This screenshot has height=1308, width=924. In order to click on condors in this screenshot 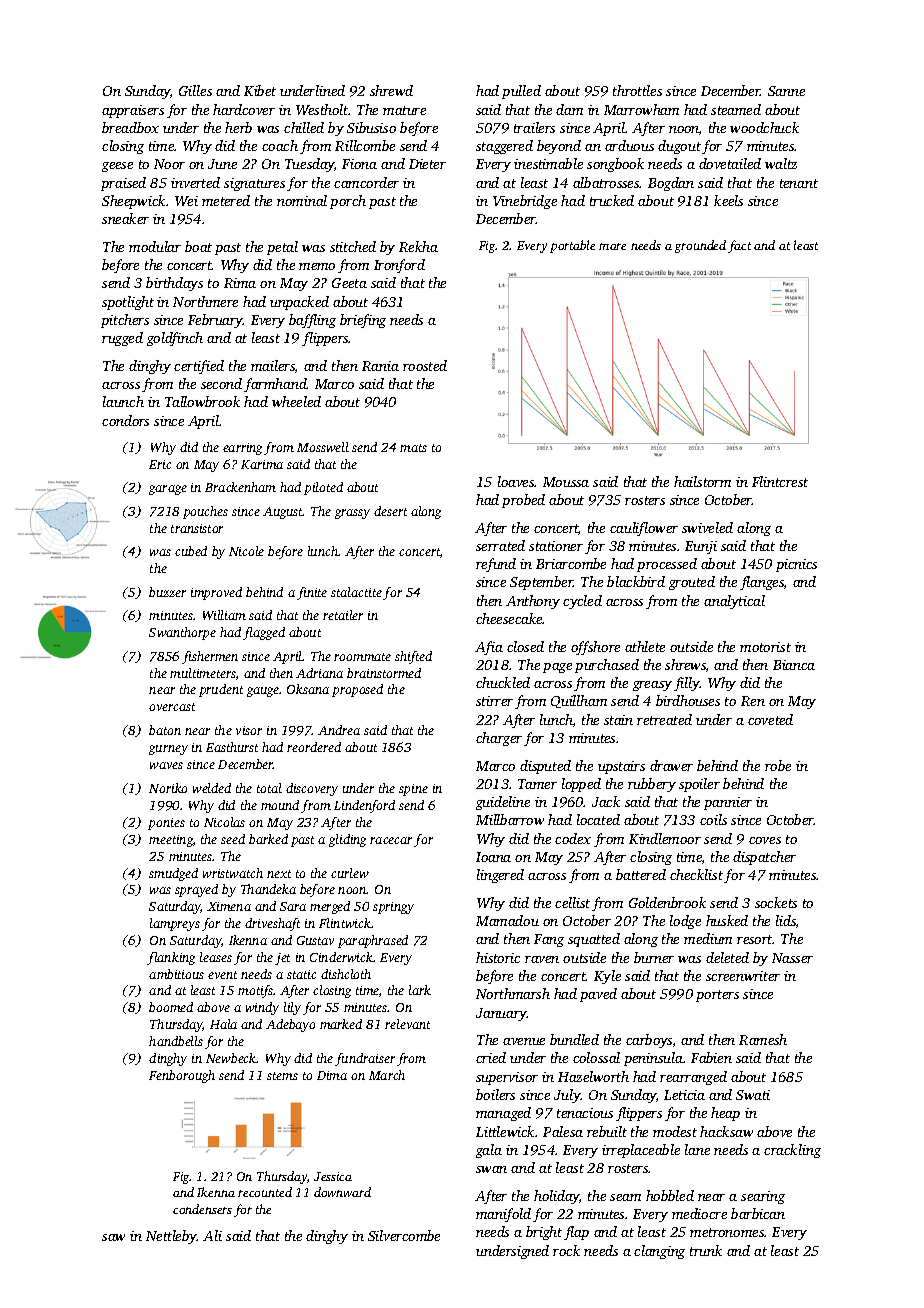, I will do `click(125, 420)`.
